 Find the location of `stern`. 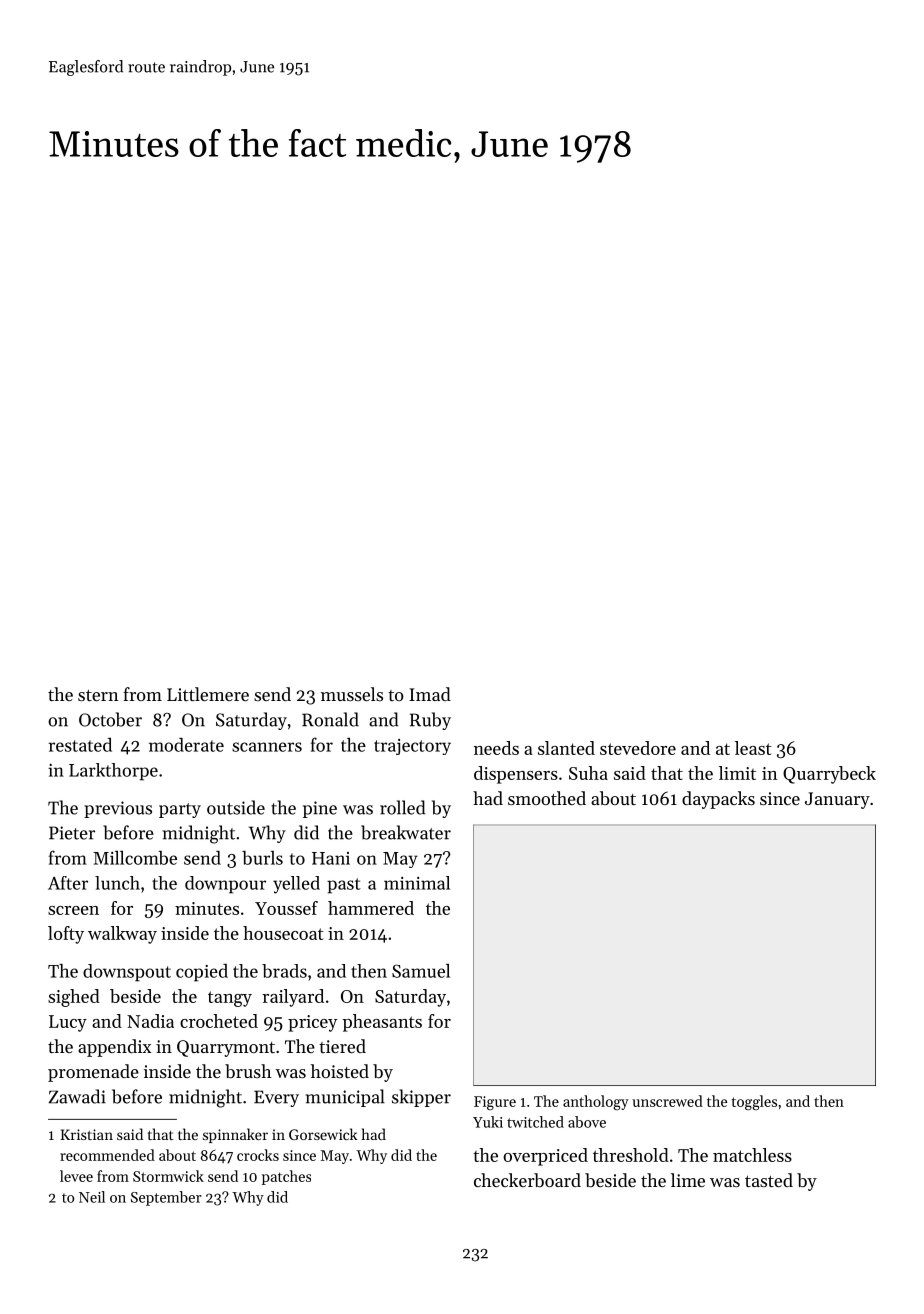

stern is located at coordinates (98, 695).
